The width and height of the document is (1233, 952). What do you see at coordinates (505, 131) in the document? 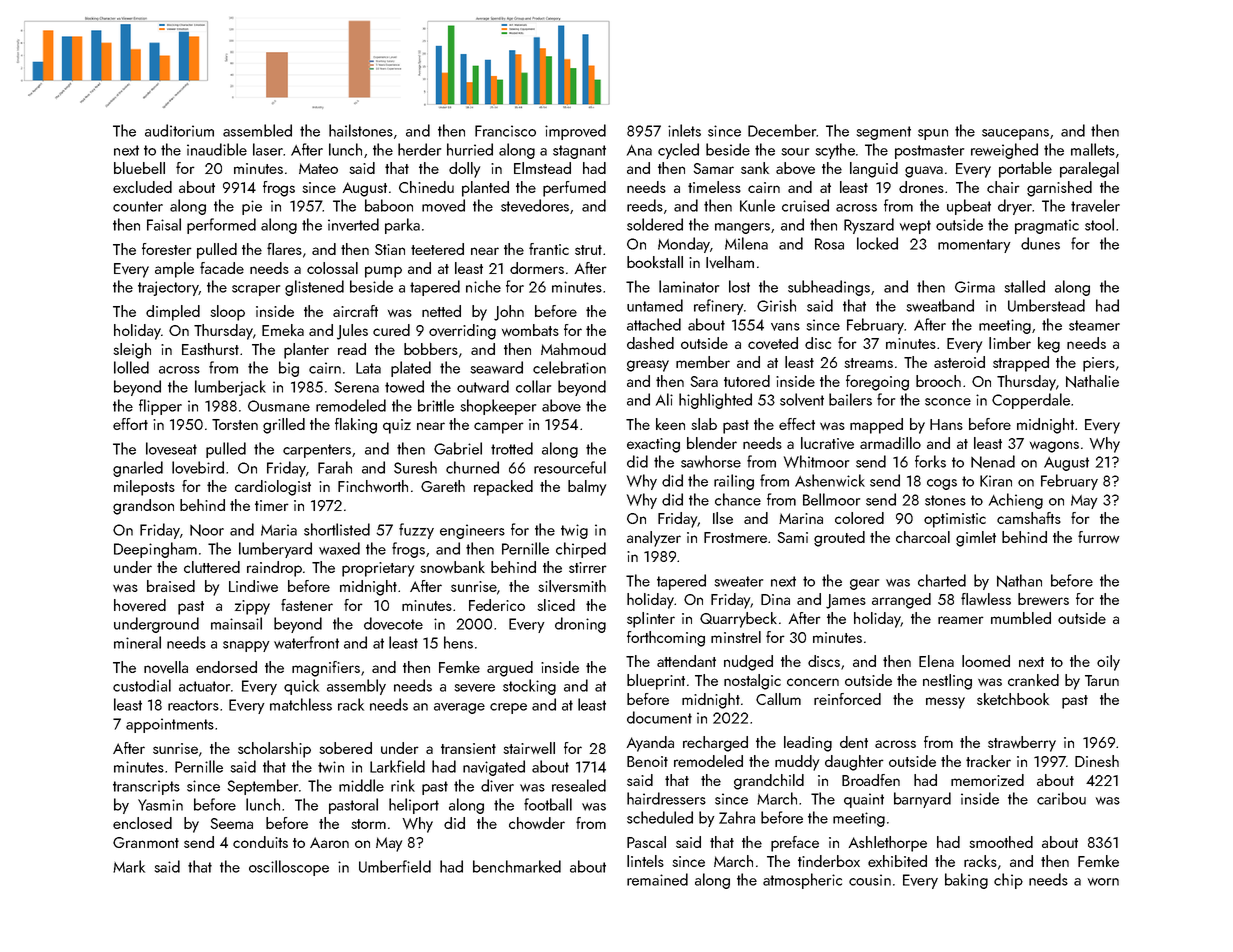
I see `Francisco` at bounding box center [505, 131].
